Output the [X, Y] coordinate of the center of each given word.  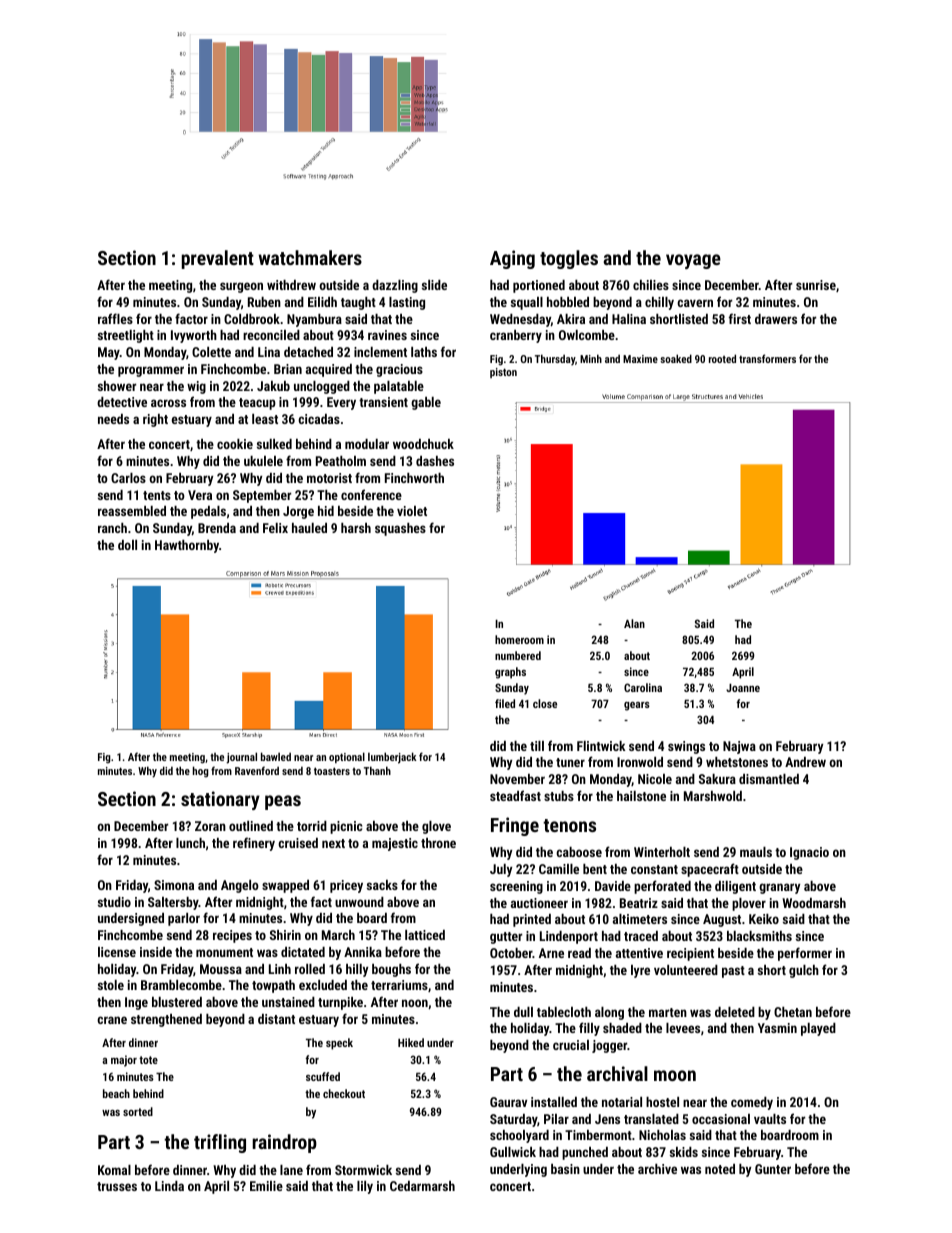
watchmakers [310, 257]
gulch [804, 971]
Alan [634, 623]
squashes [400, 529]
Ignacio [809, 853]
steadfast [515, 795]
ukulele [263, 461]
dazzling [395, 286]
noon [415, 1003]
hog [201, 772]
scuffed [323, 1076]
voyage [693, 261]
